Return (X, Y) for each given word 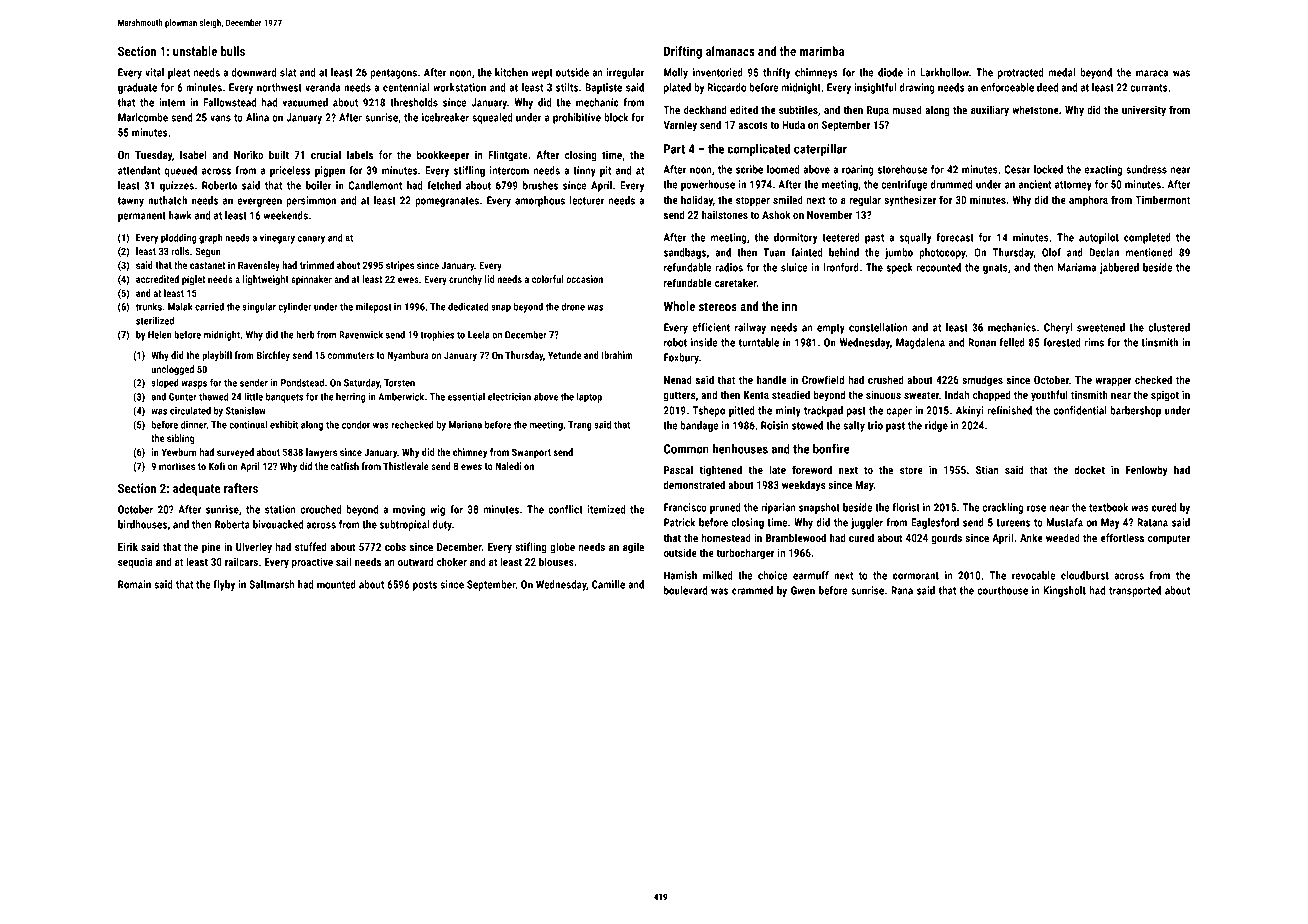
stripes (400, 266)
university (1144, 111)
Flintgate (508, 156)
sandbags (685, 253)
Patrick (679, 522)
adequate (196, 489)
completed (1147, 238)
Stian (987, 469)
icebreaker (445, 117)
